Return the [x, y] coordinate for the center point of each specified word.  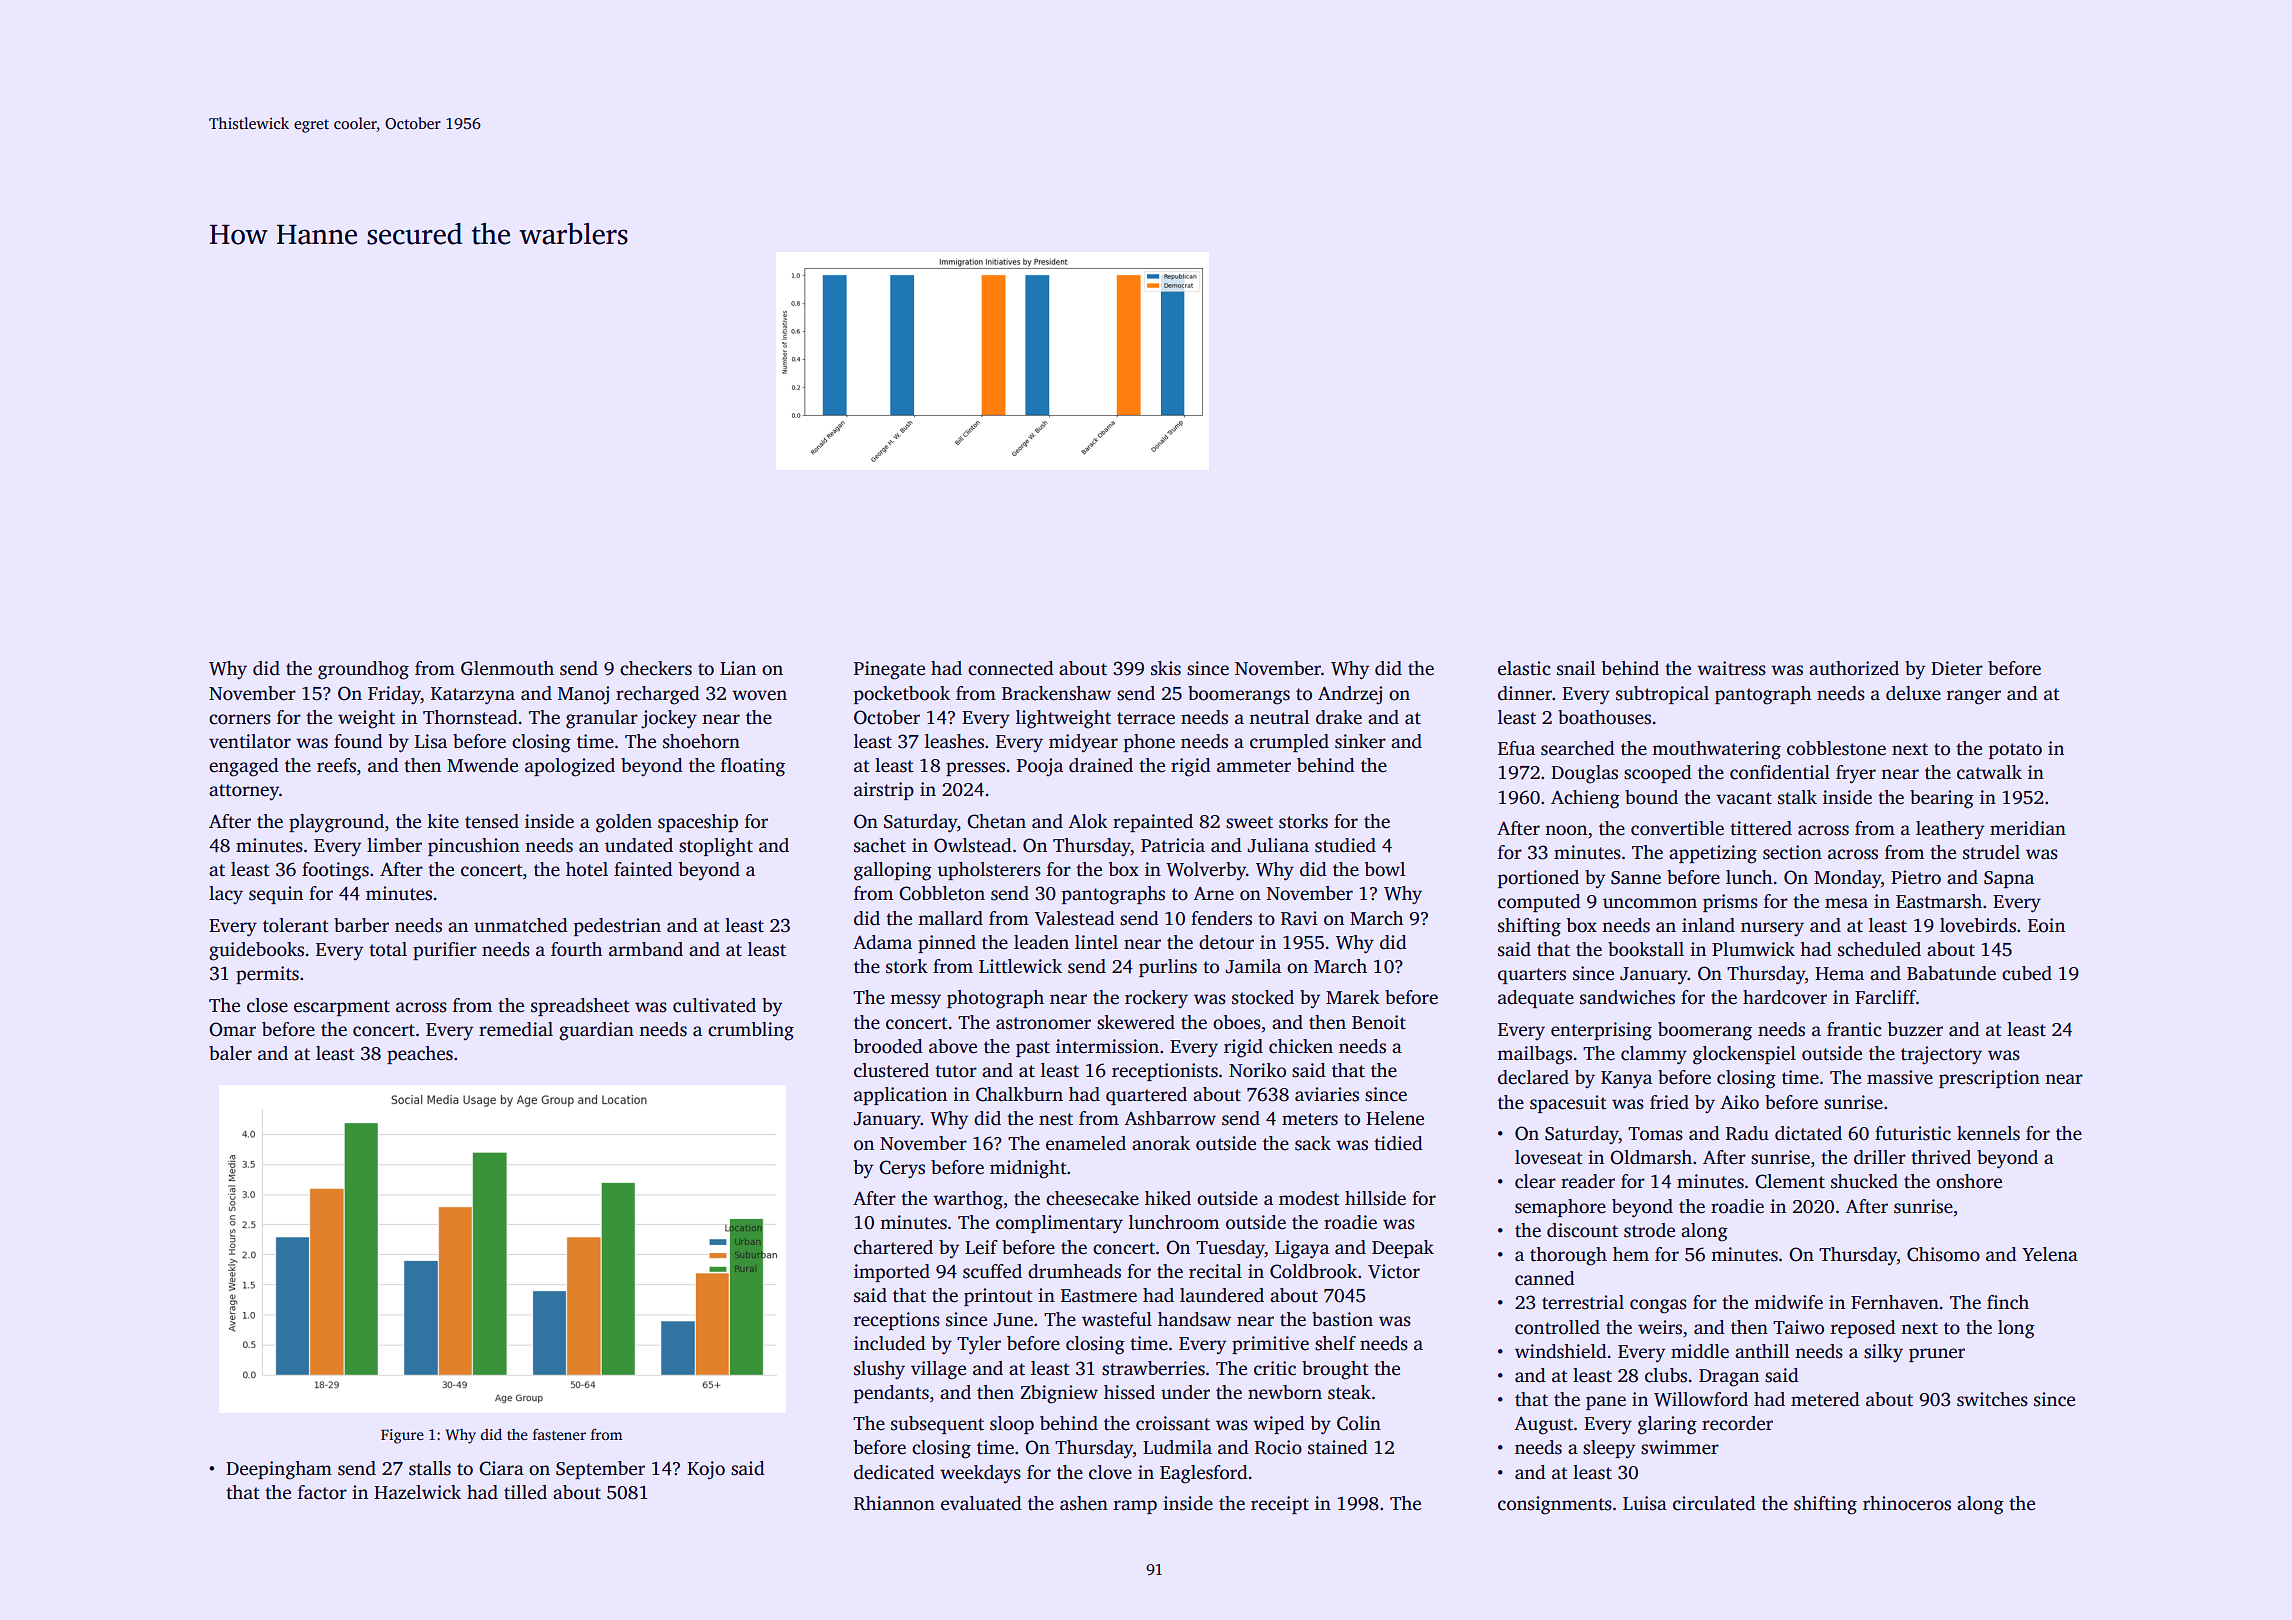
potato [2015, 751]
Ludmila [1177, 1447]
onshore [1969, 1181]
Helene [1395, 1118]
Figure [402, 1436]
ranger [1974, 697]
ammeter [1254, 766]
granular [602, 719]
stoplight [716, 847]
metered [1825, 1399]
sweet [1249, 822]
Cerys [902, 1169]
